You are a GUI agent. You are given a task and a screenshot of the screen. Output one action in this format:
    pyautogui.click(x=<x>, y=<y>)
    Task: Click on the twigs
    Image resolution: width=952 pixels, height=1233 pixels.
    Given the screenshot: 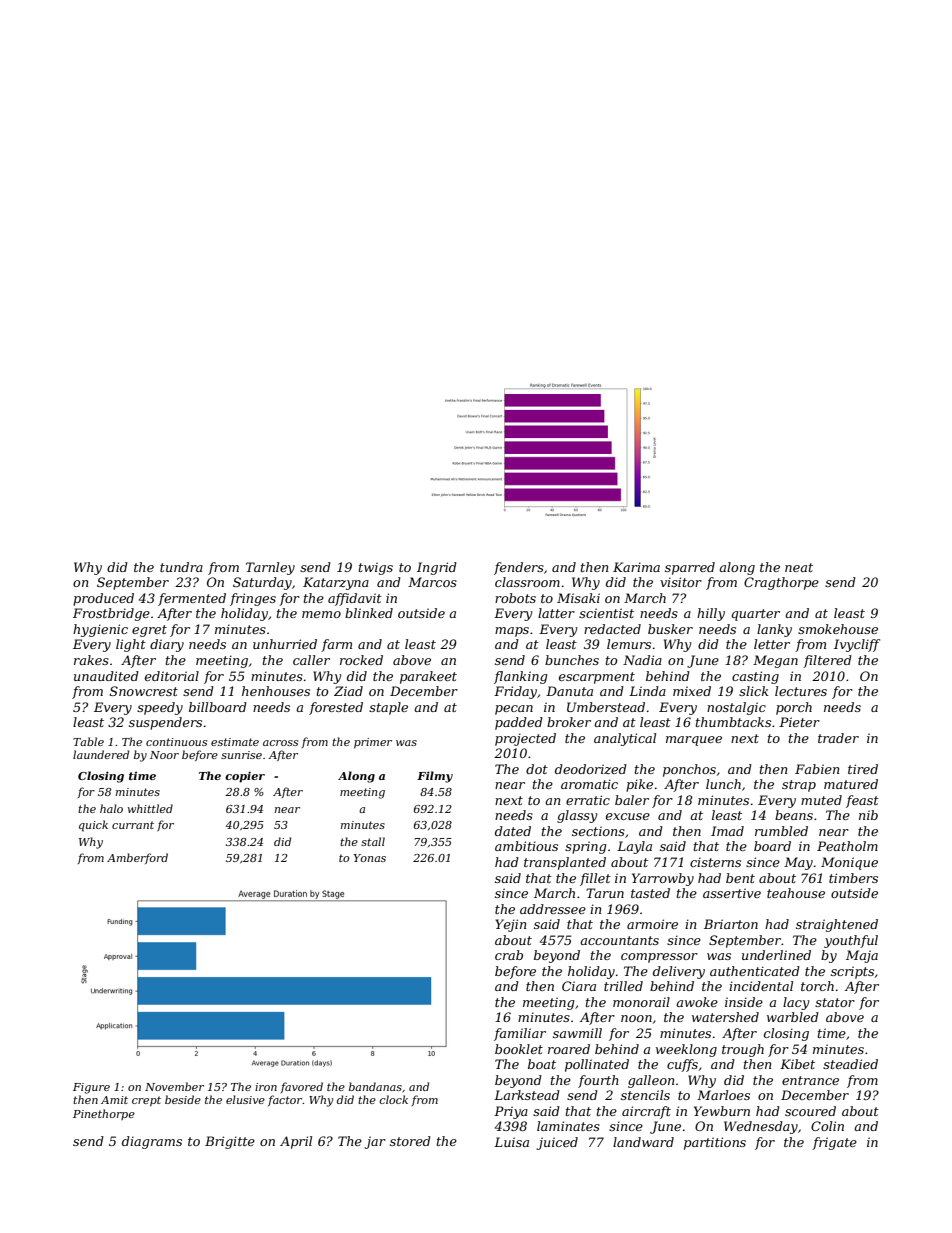 What is the action you would take?
    pyautogui.click(x=376, y=568)
